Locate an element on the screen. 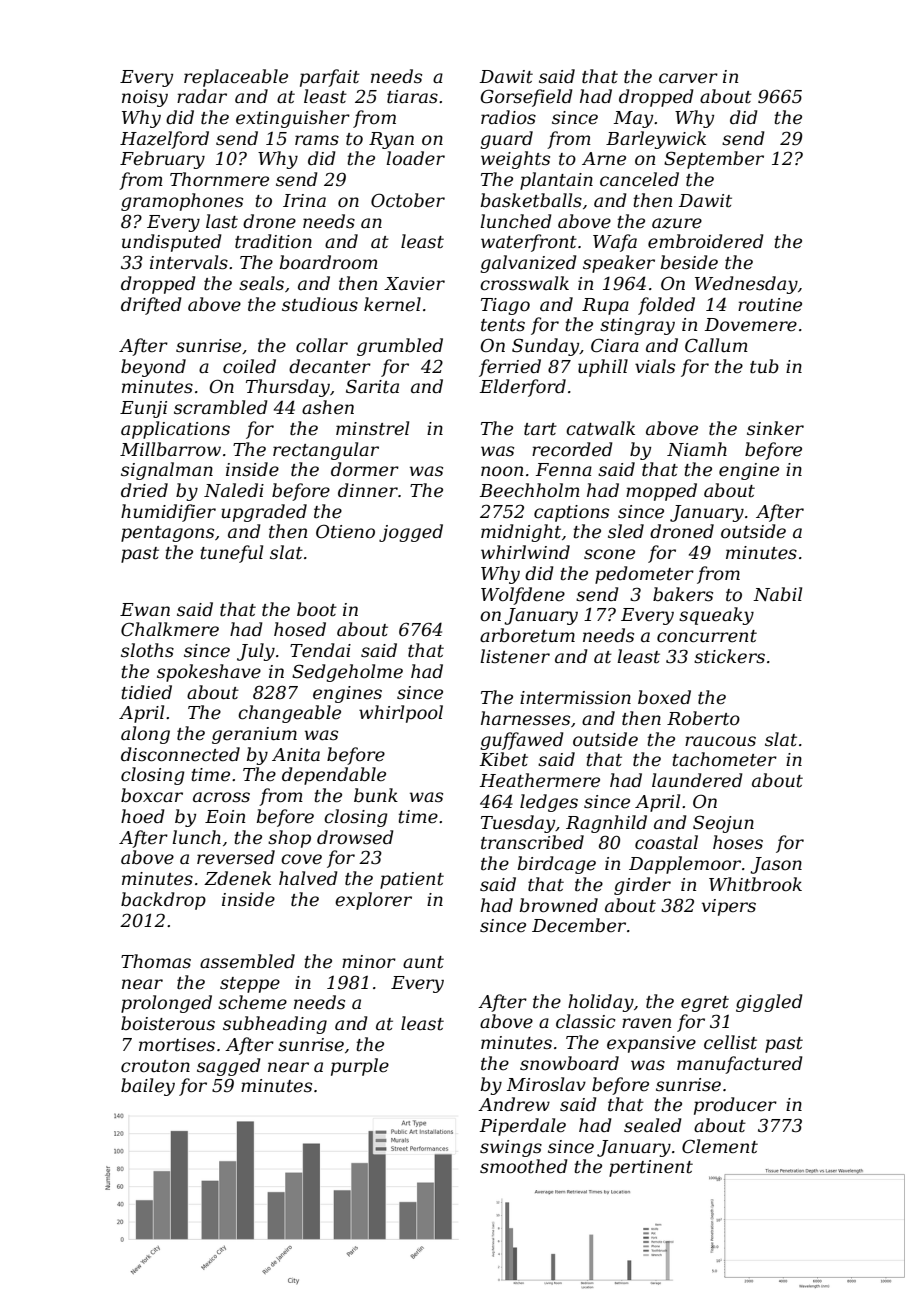 The image size is (924, 1308). carver is located at coordinates (688, 78).
